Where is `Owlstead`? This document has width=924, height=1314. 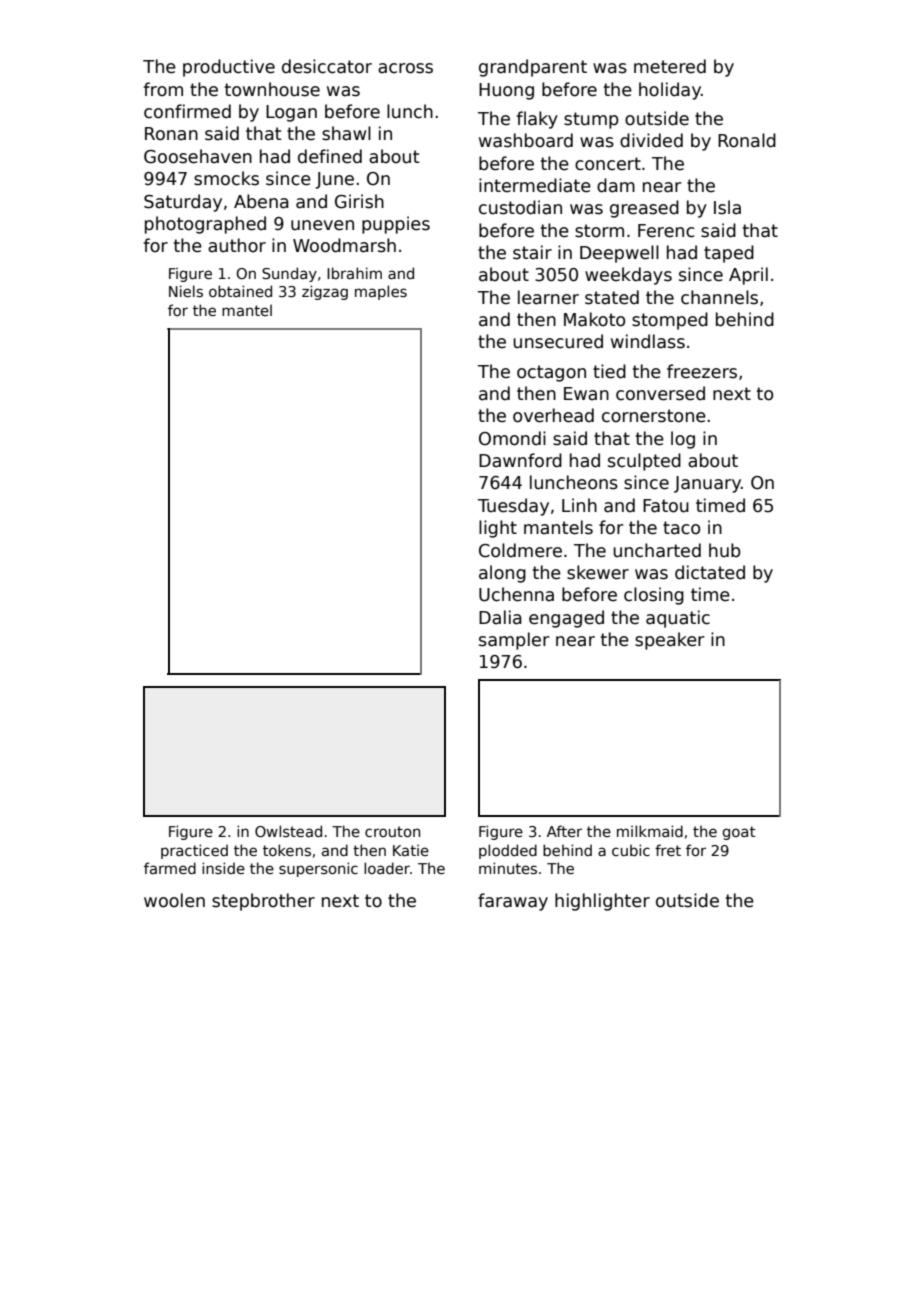
Owlstead is located at coordinates (288, 831).
